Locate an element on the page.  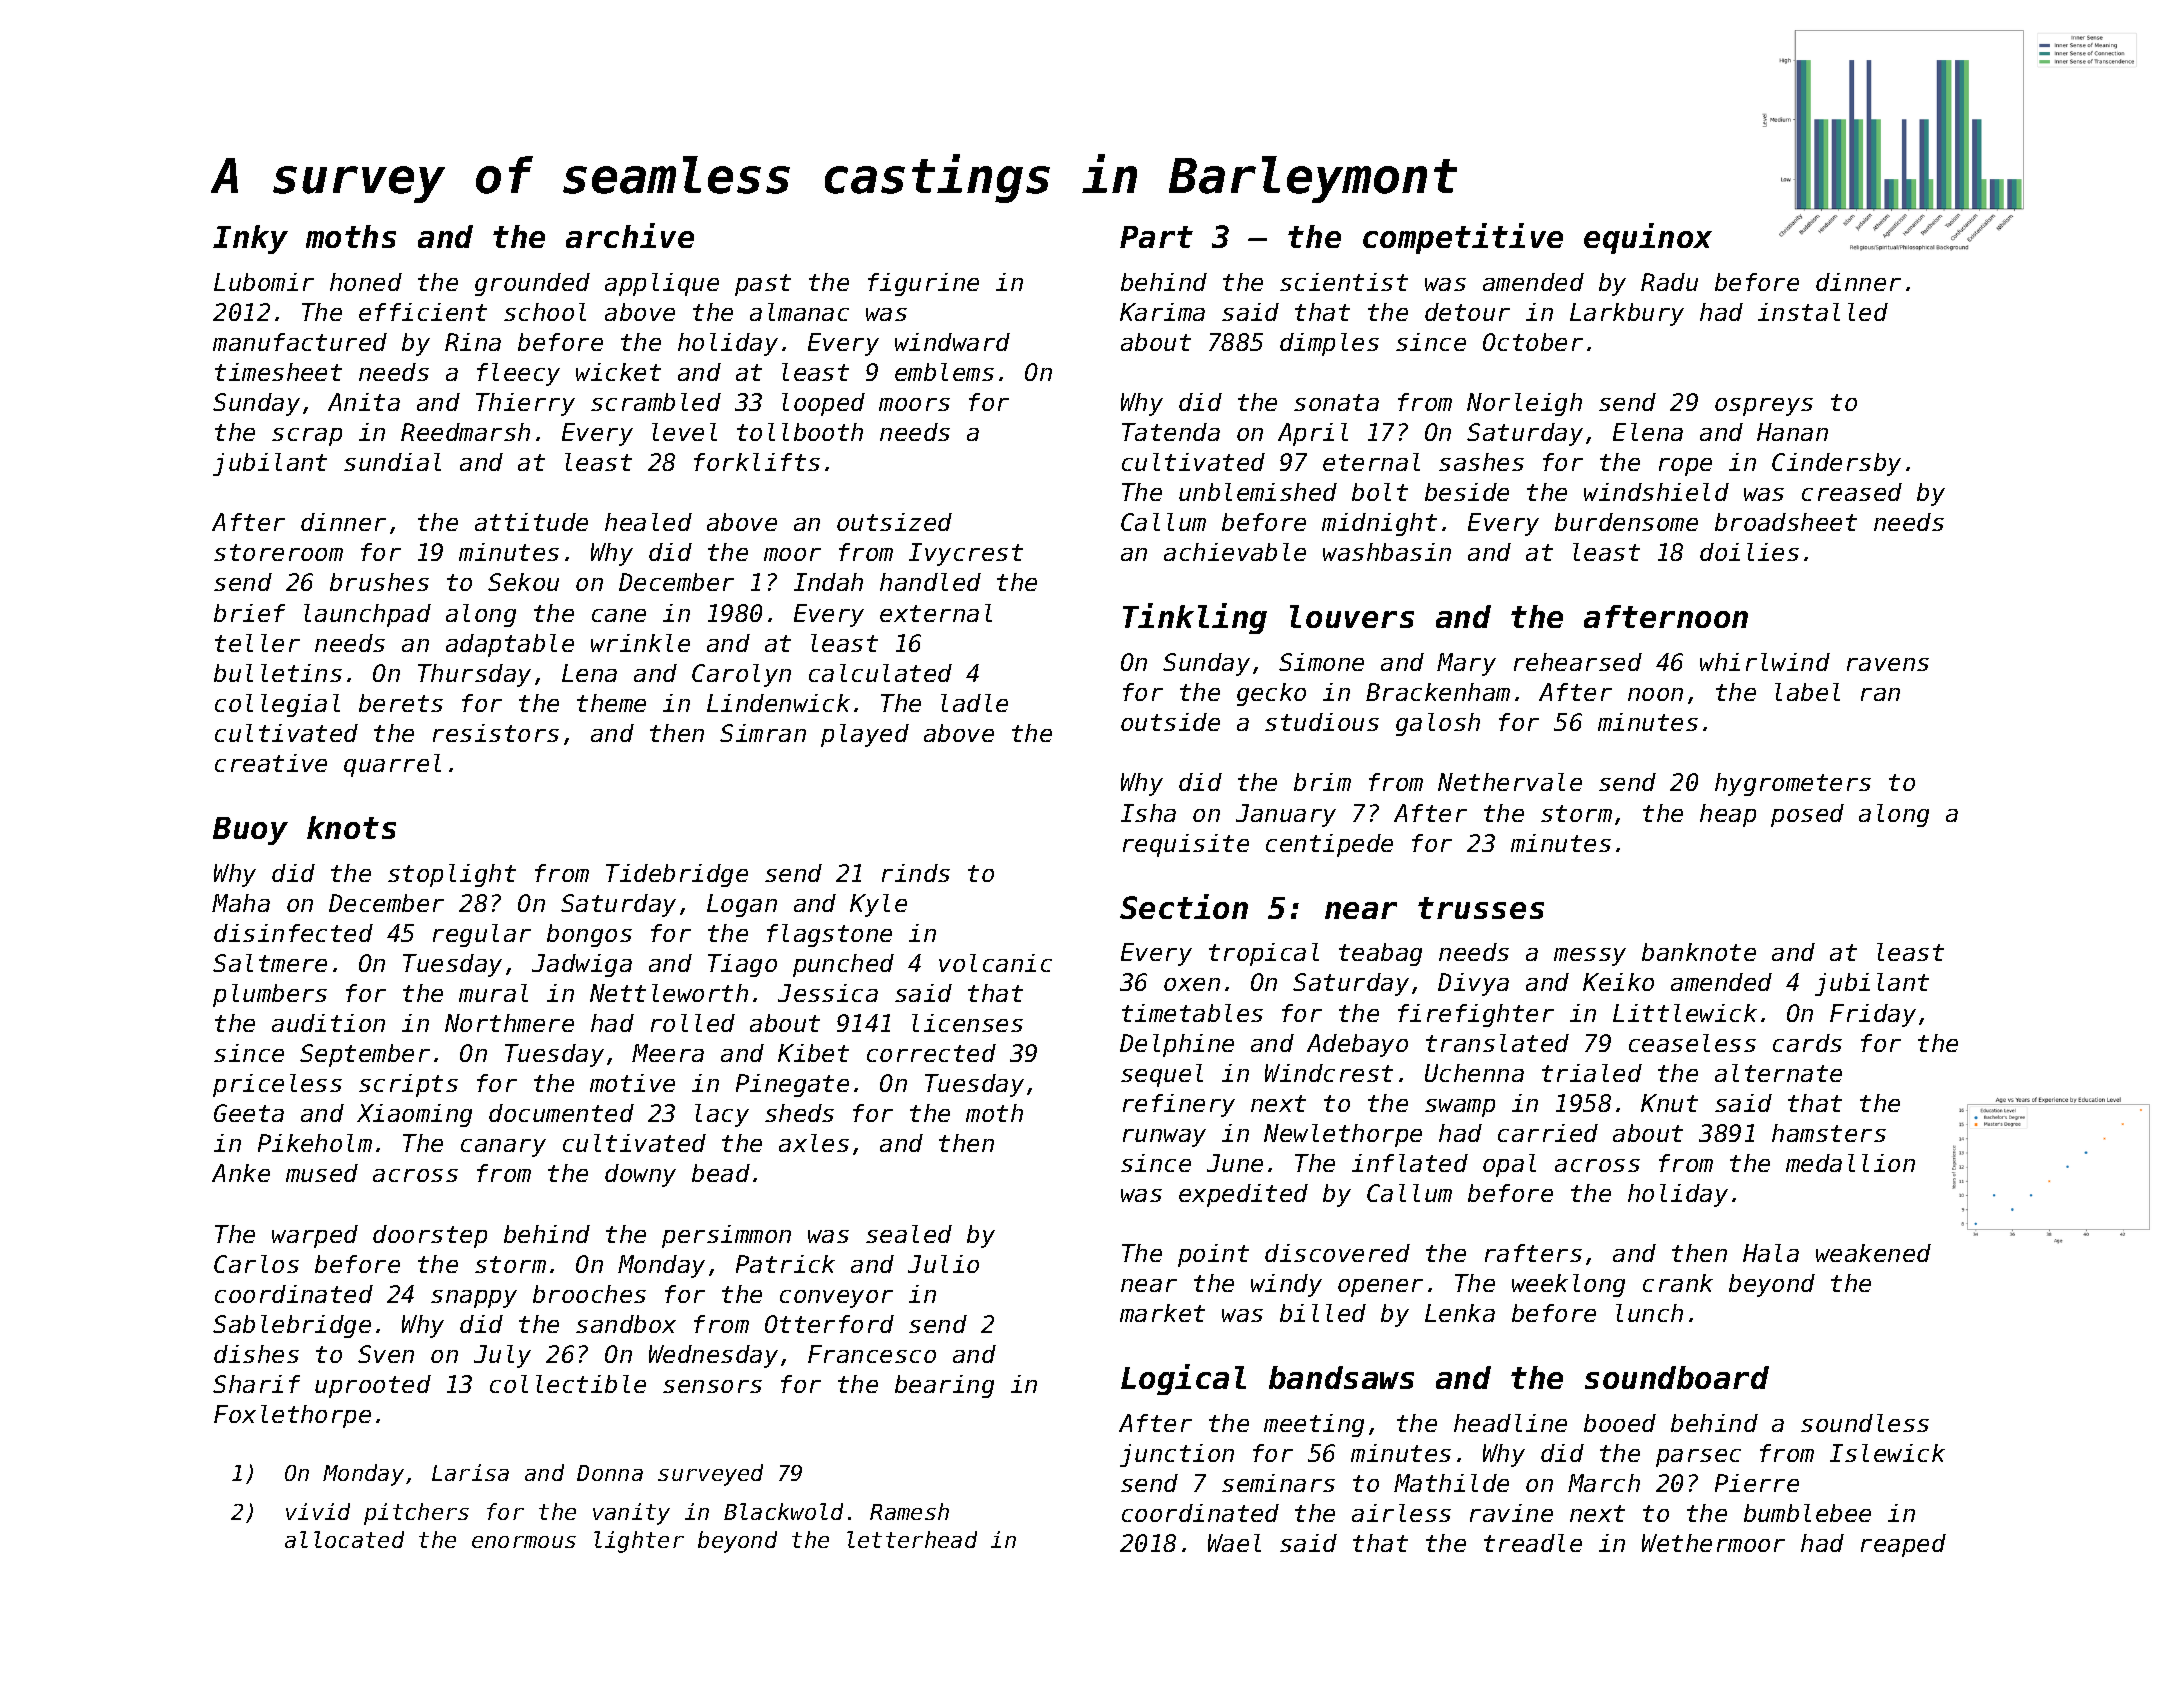
Part is located at coordinates (1156, 237).
